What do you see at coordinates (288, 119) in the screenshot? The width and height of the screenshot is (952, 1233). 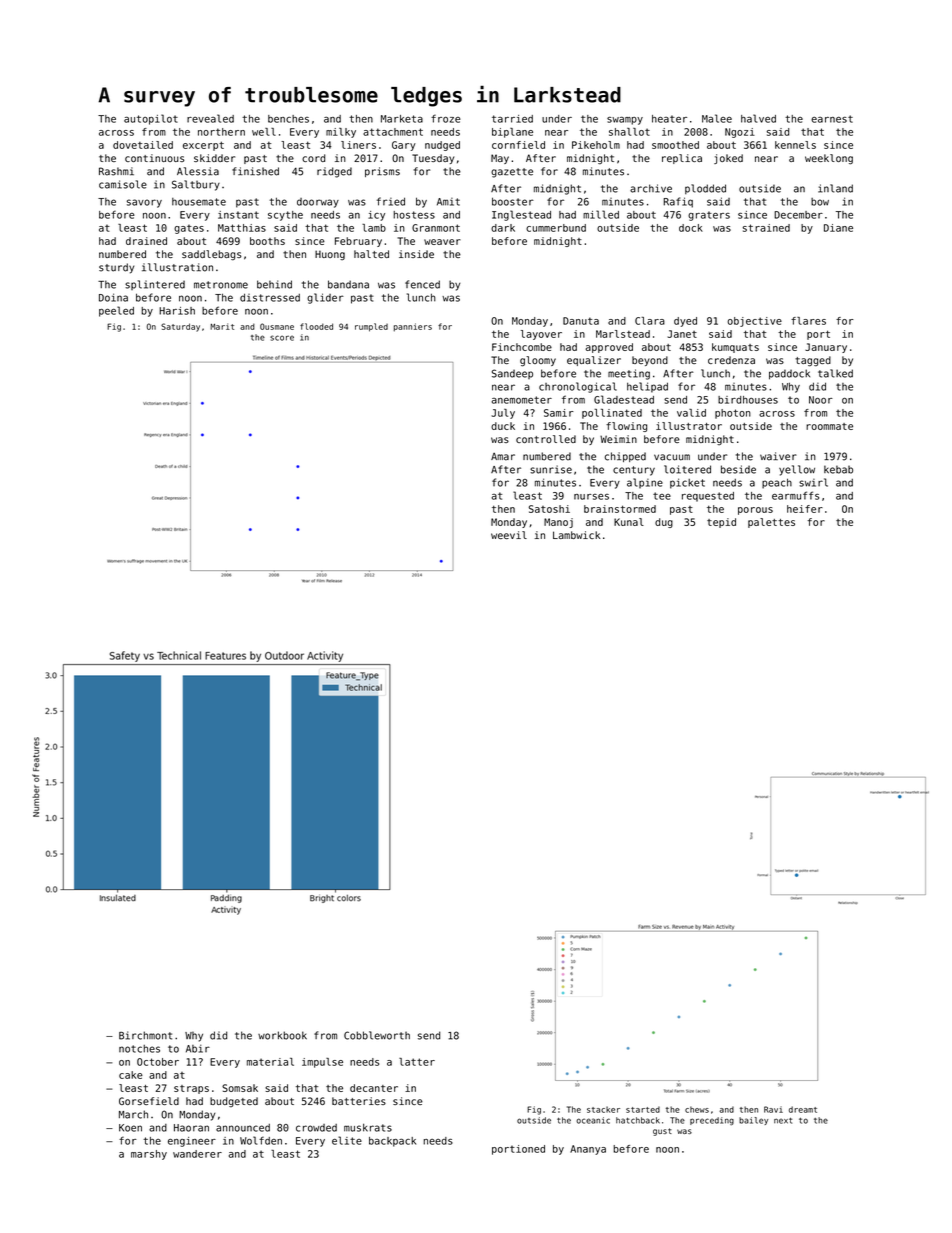 I see `benches` at bounding box center [288, 119].
